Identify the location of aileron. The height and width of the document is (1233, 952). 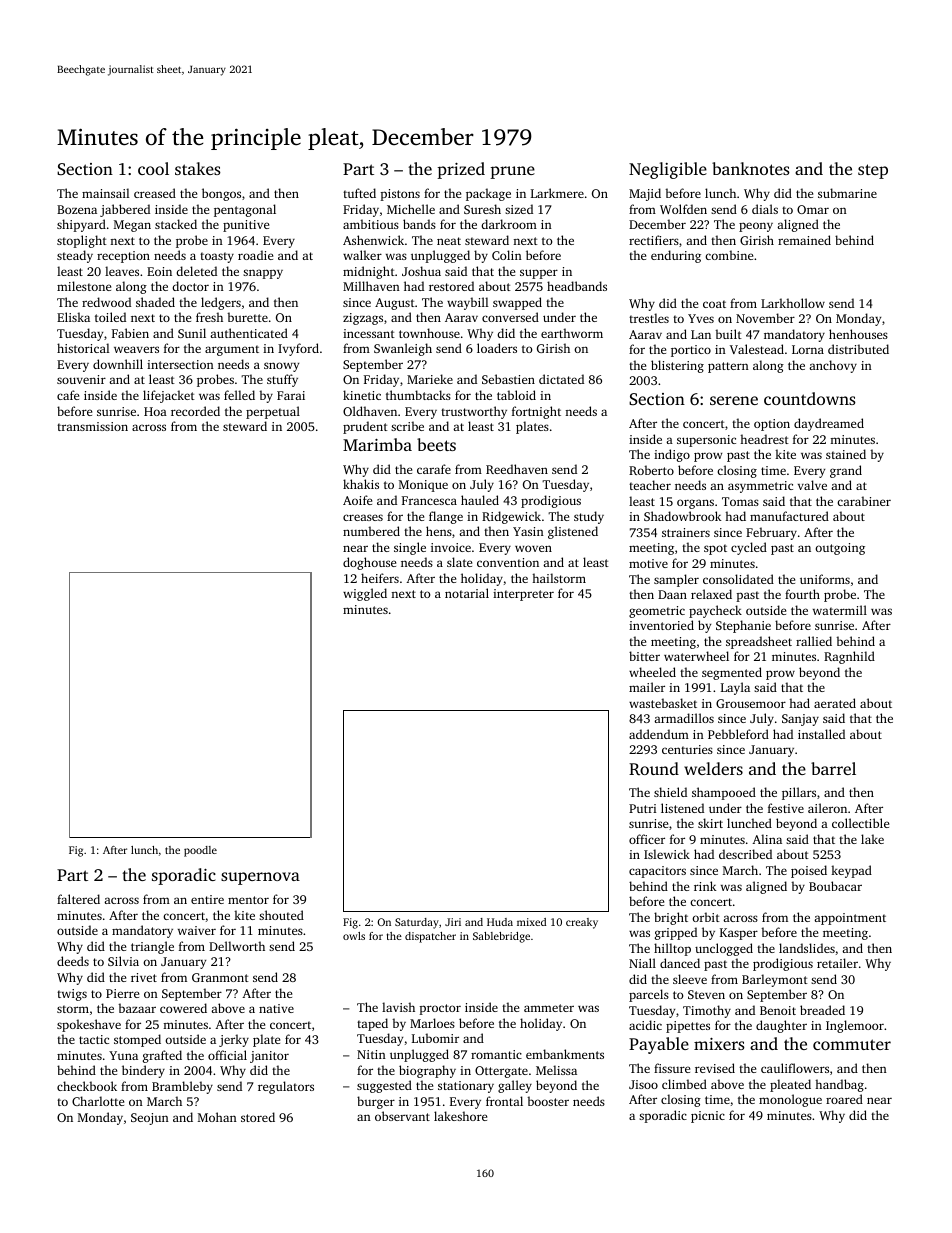
(827, 808).
